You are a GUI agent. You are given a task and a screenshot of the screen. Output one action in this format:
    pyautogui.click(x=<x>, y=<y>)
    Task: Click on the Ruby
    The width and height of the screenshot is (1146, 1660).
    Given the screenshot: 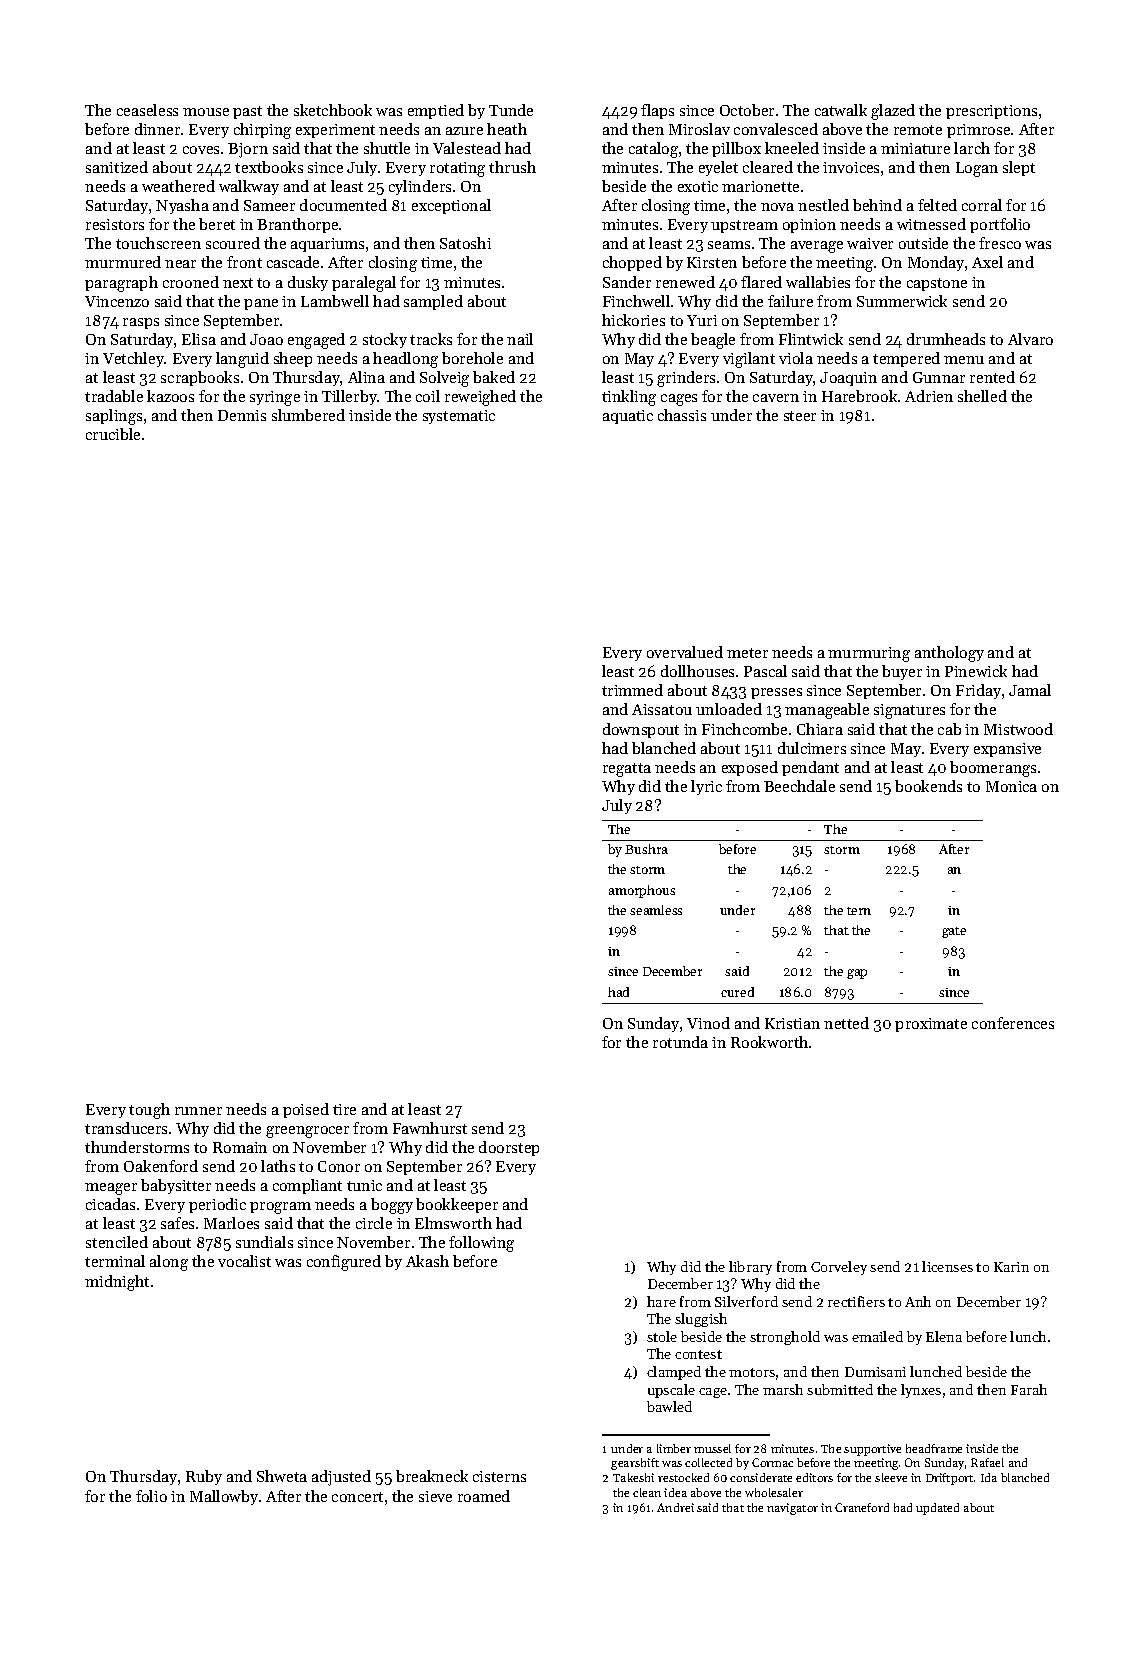 What is the action you would take?
    pyautogui.click(x=204, y=1477)
